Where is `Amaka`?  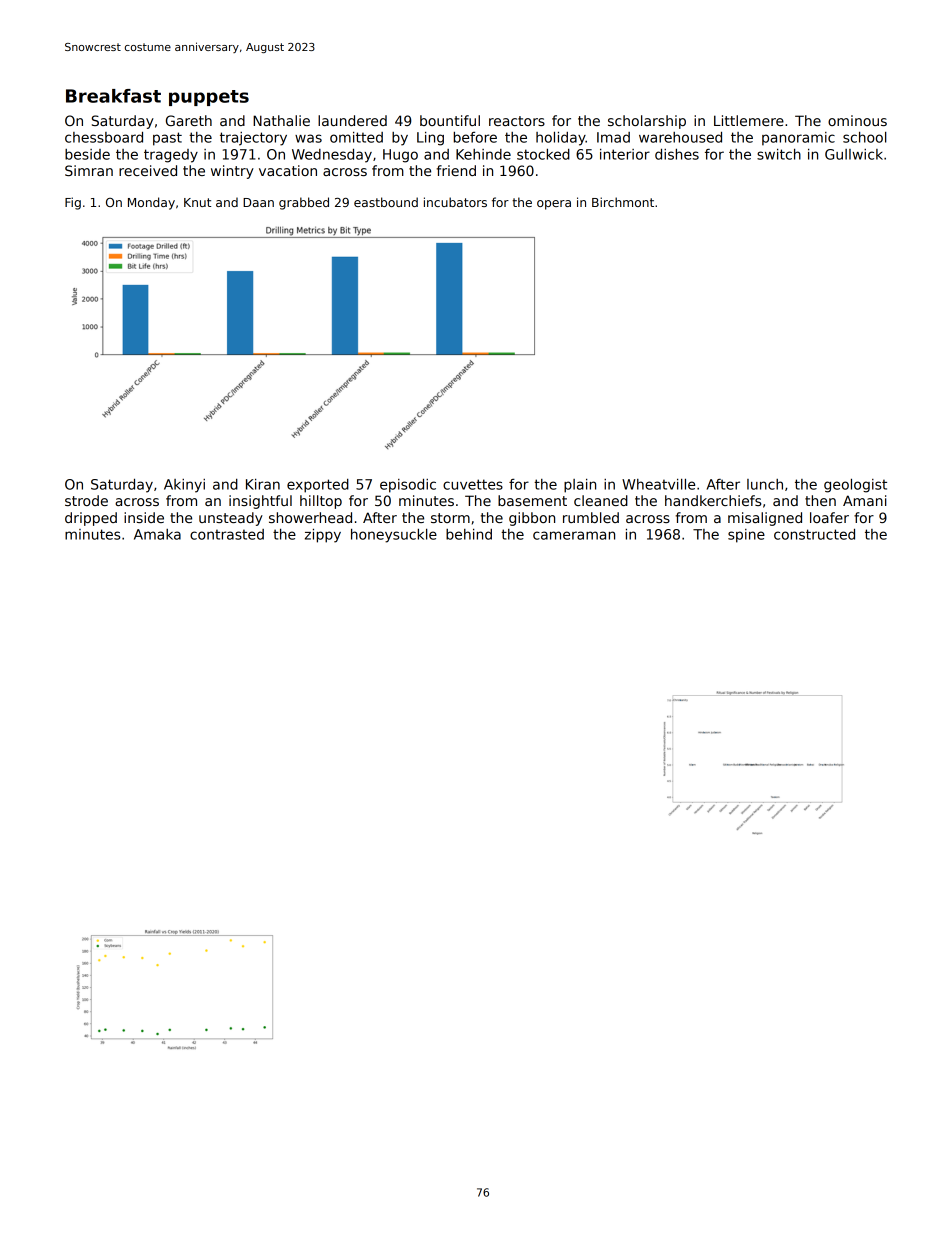 Amaka is located at coordinates (157, 534).
